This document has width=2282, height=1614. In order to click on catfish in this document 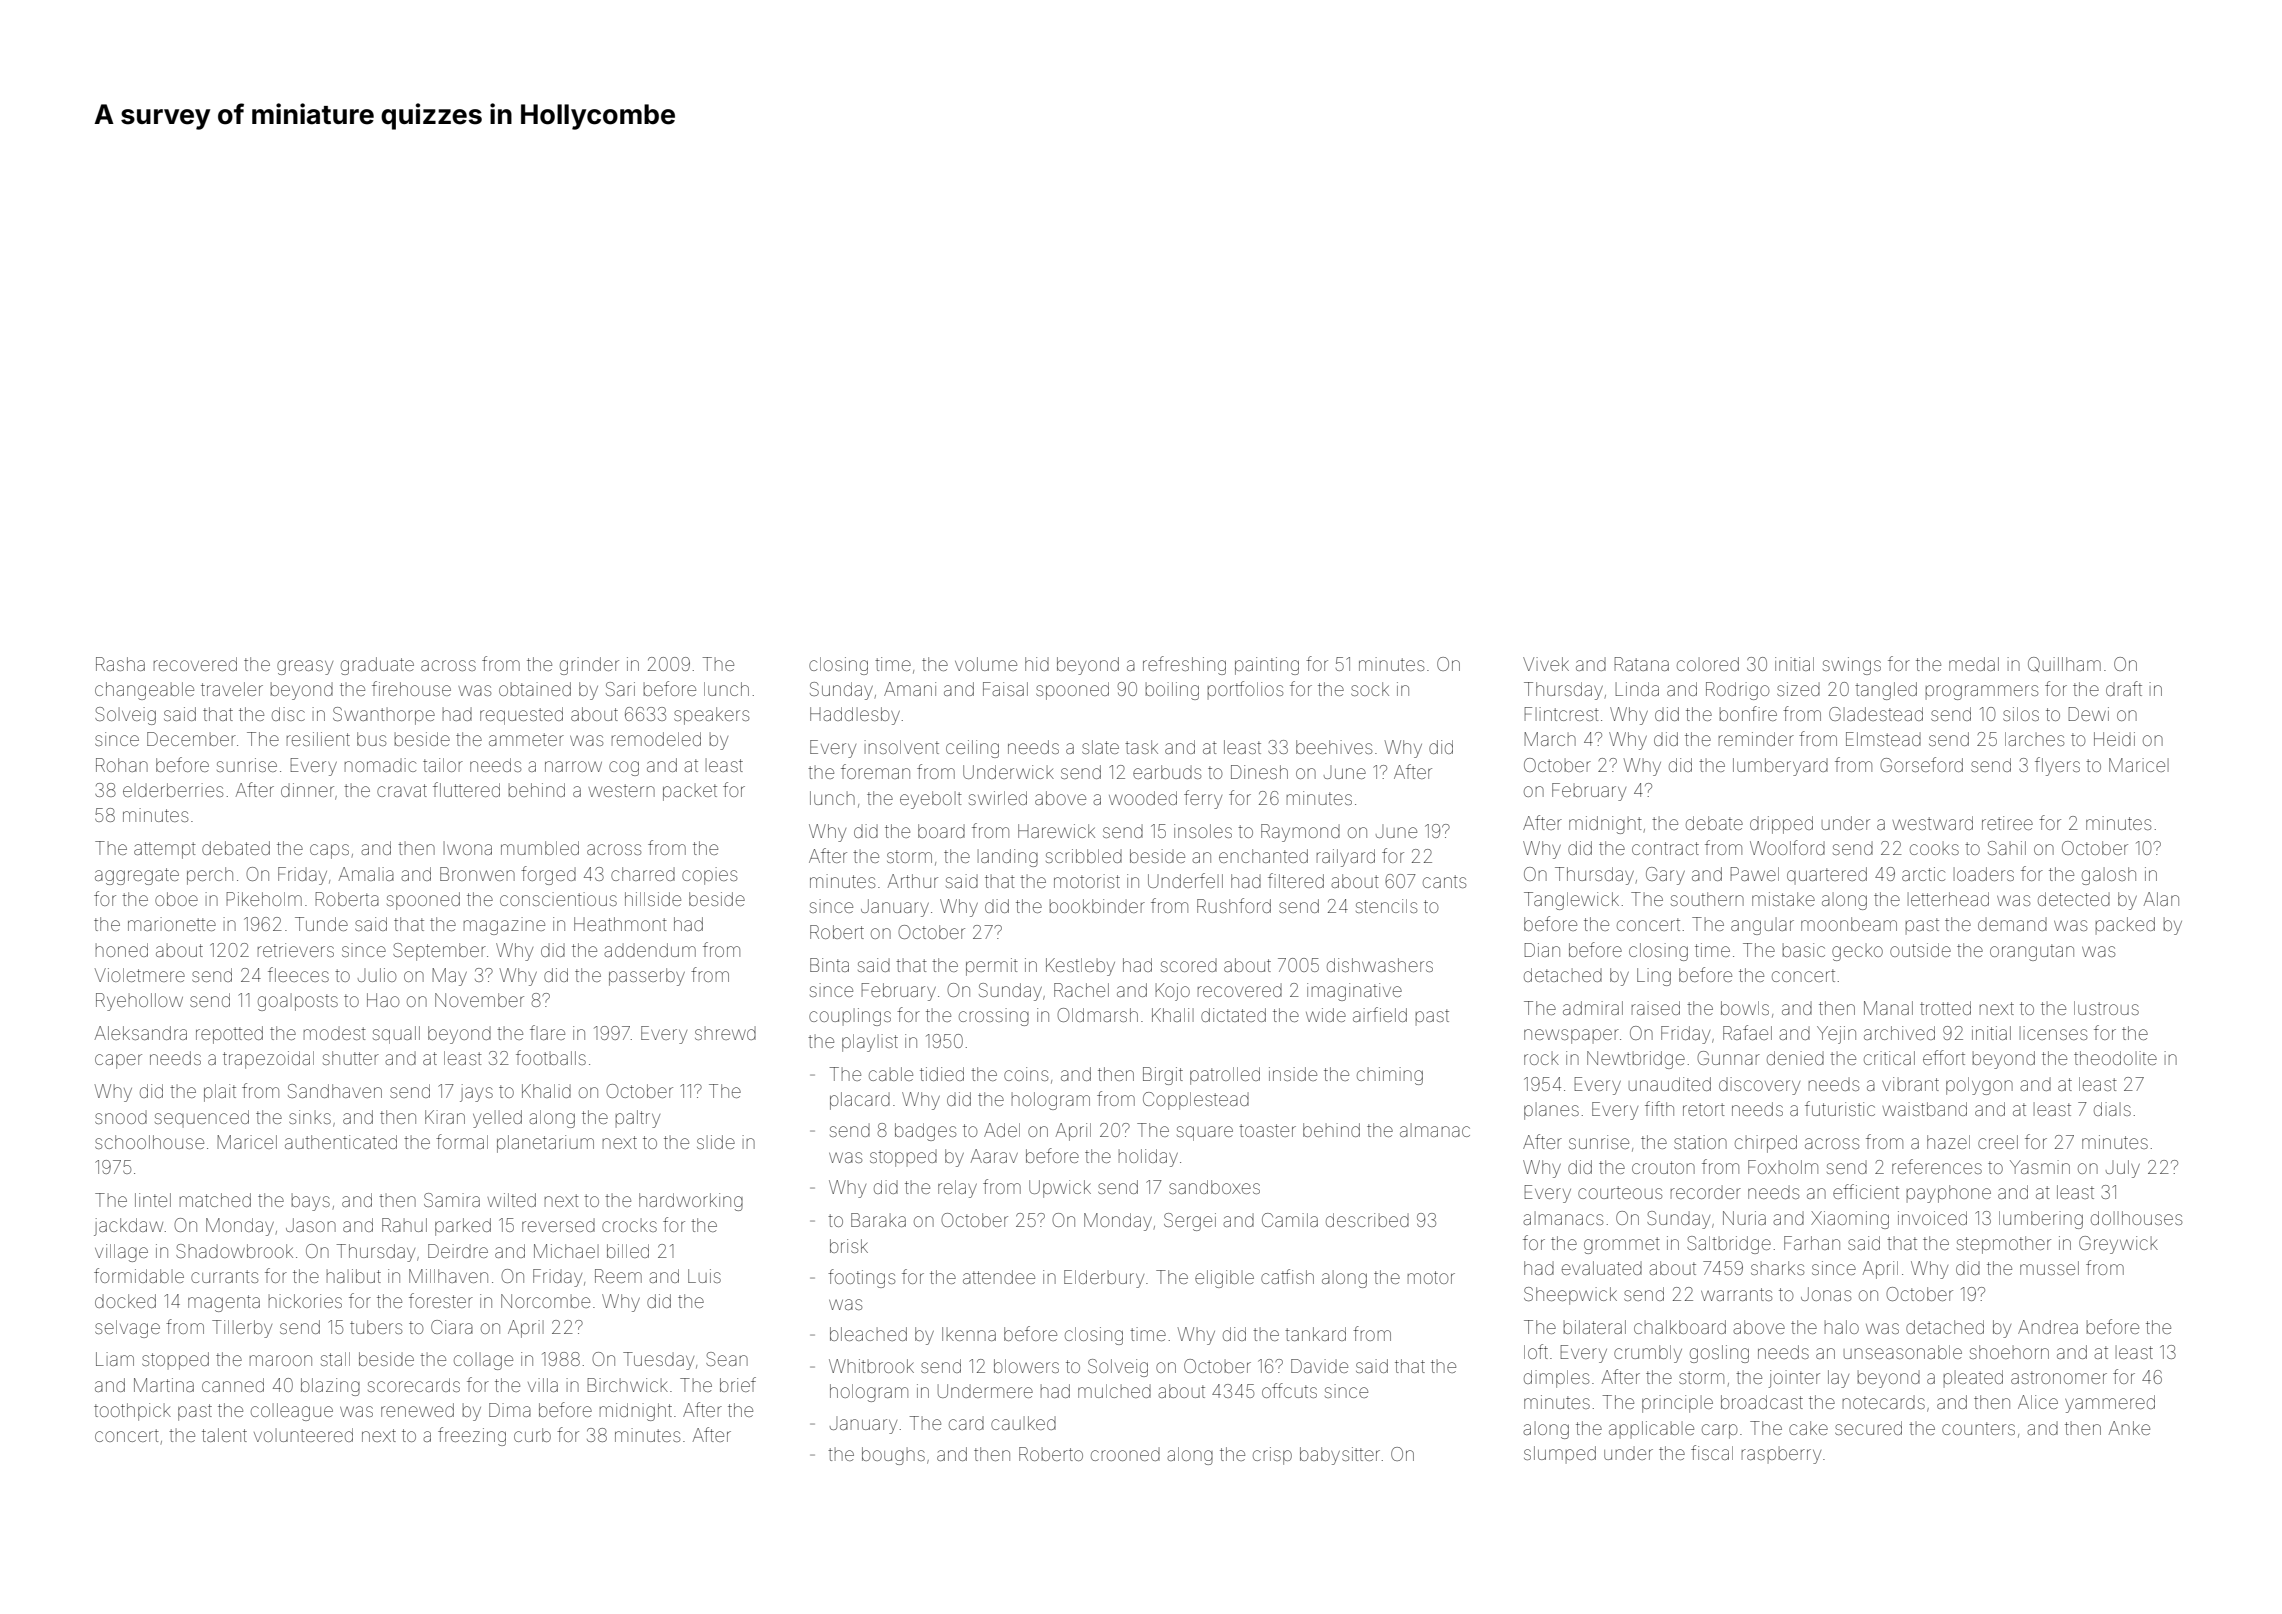, I will do `click(1287, 1276)`.
